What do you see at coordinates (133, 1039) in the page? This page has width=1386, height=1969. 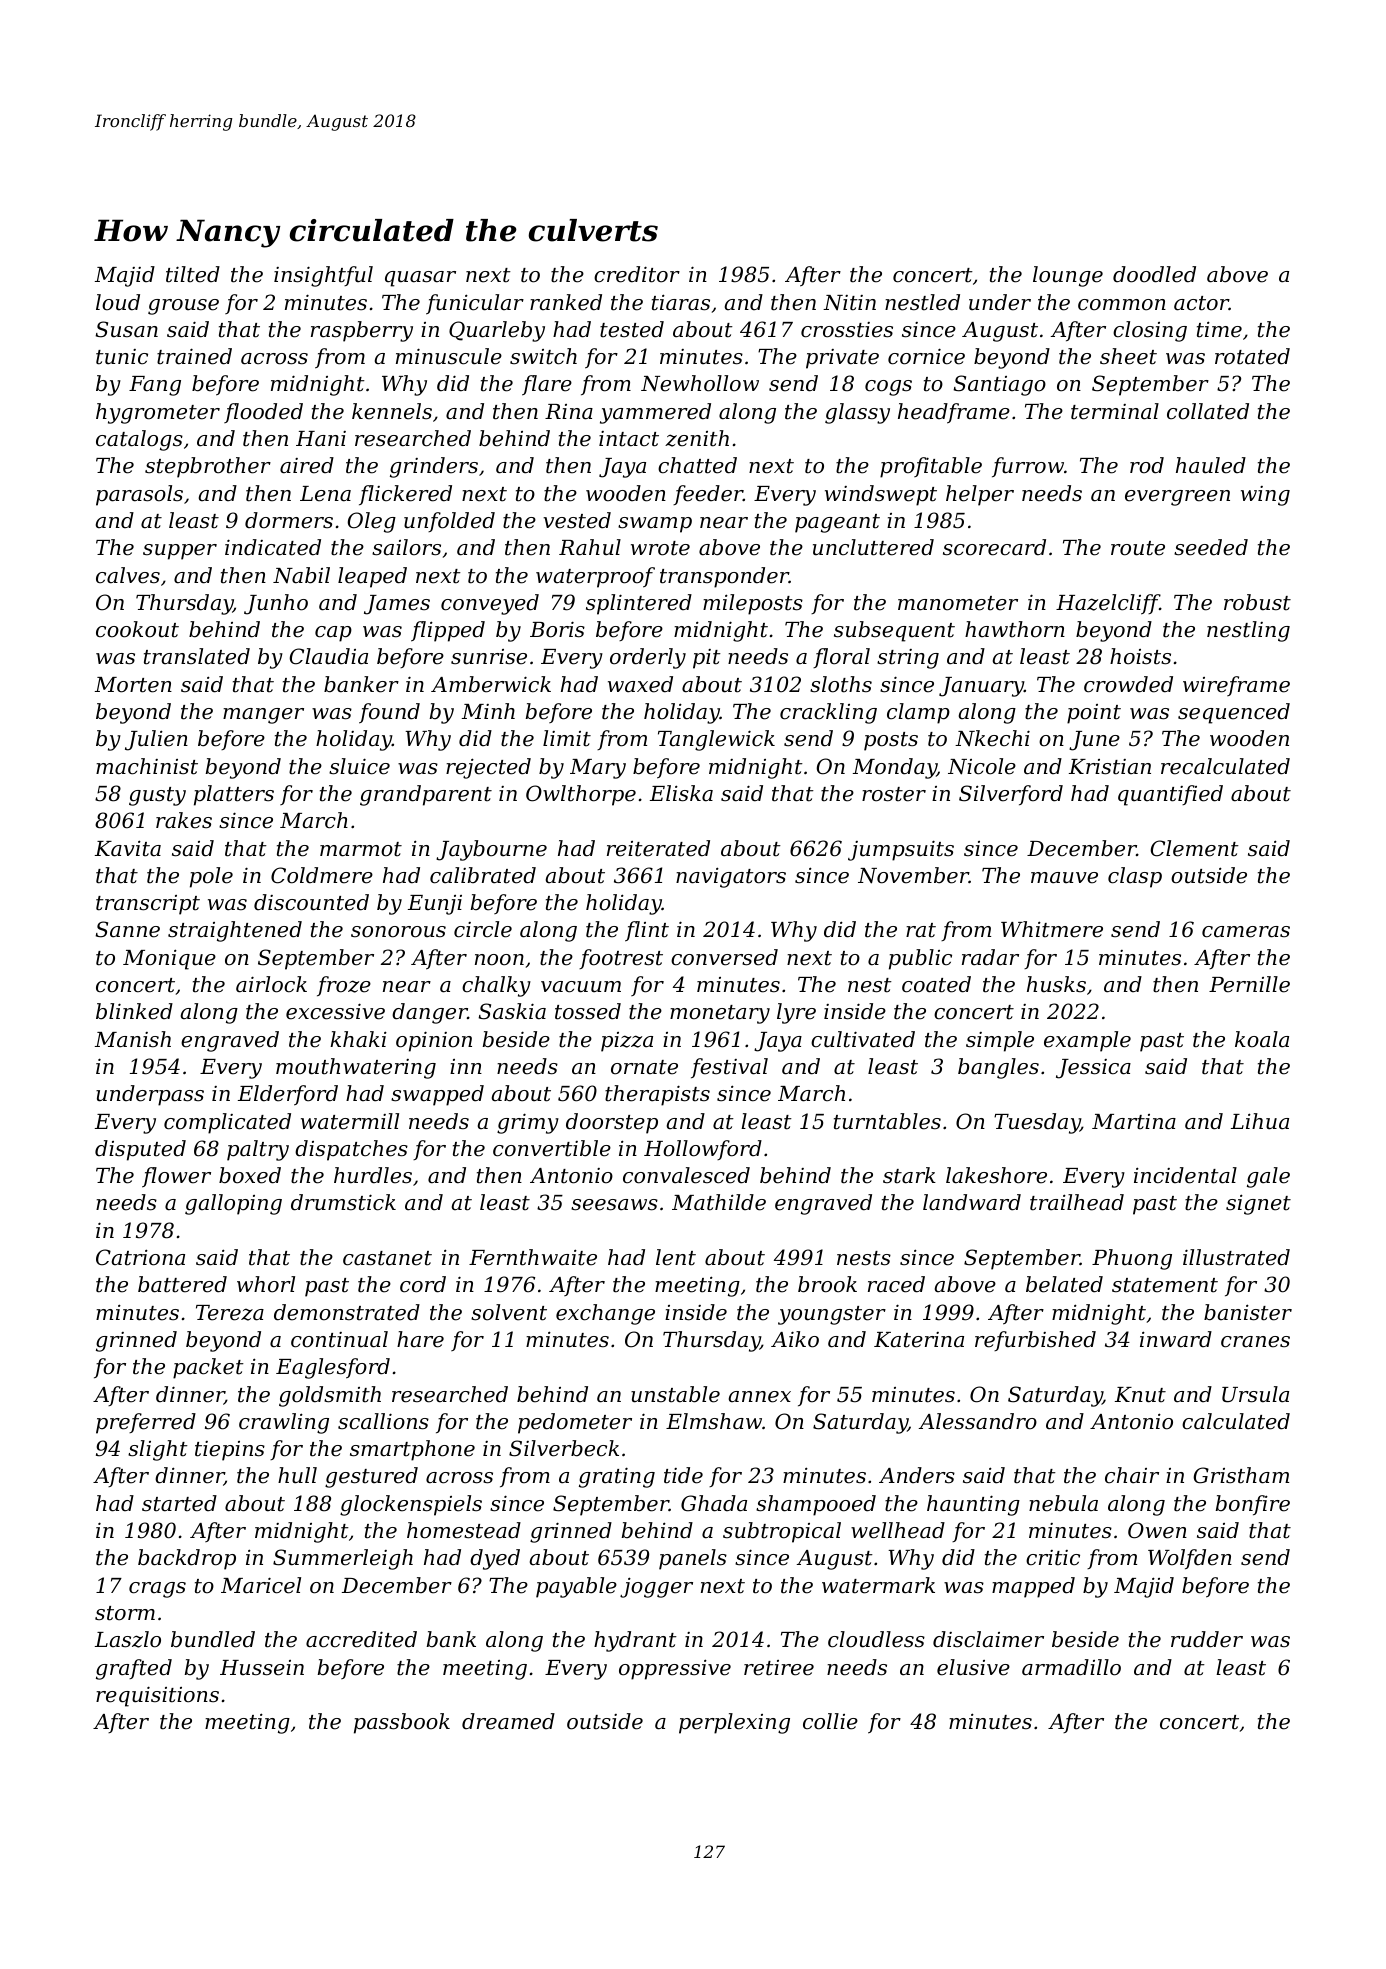 I see `Manish` at bounding box center [133, 1039].
